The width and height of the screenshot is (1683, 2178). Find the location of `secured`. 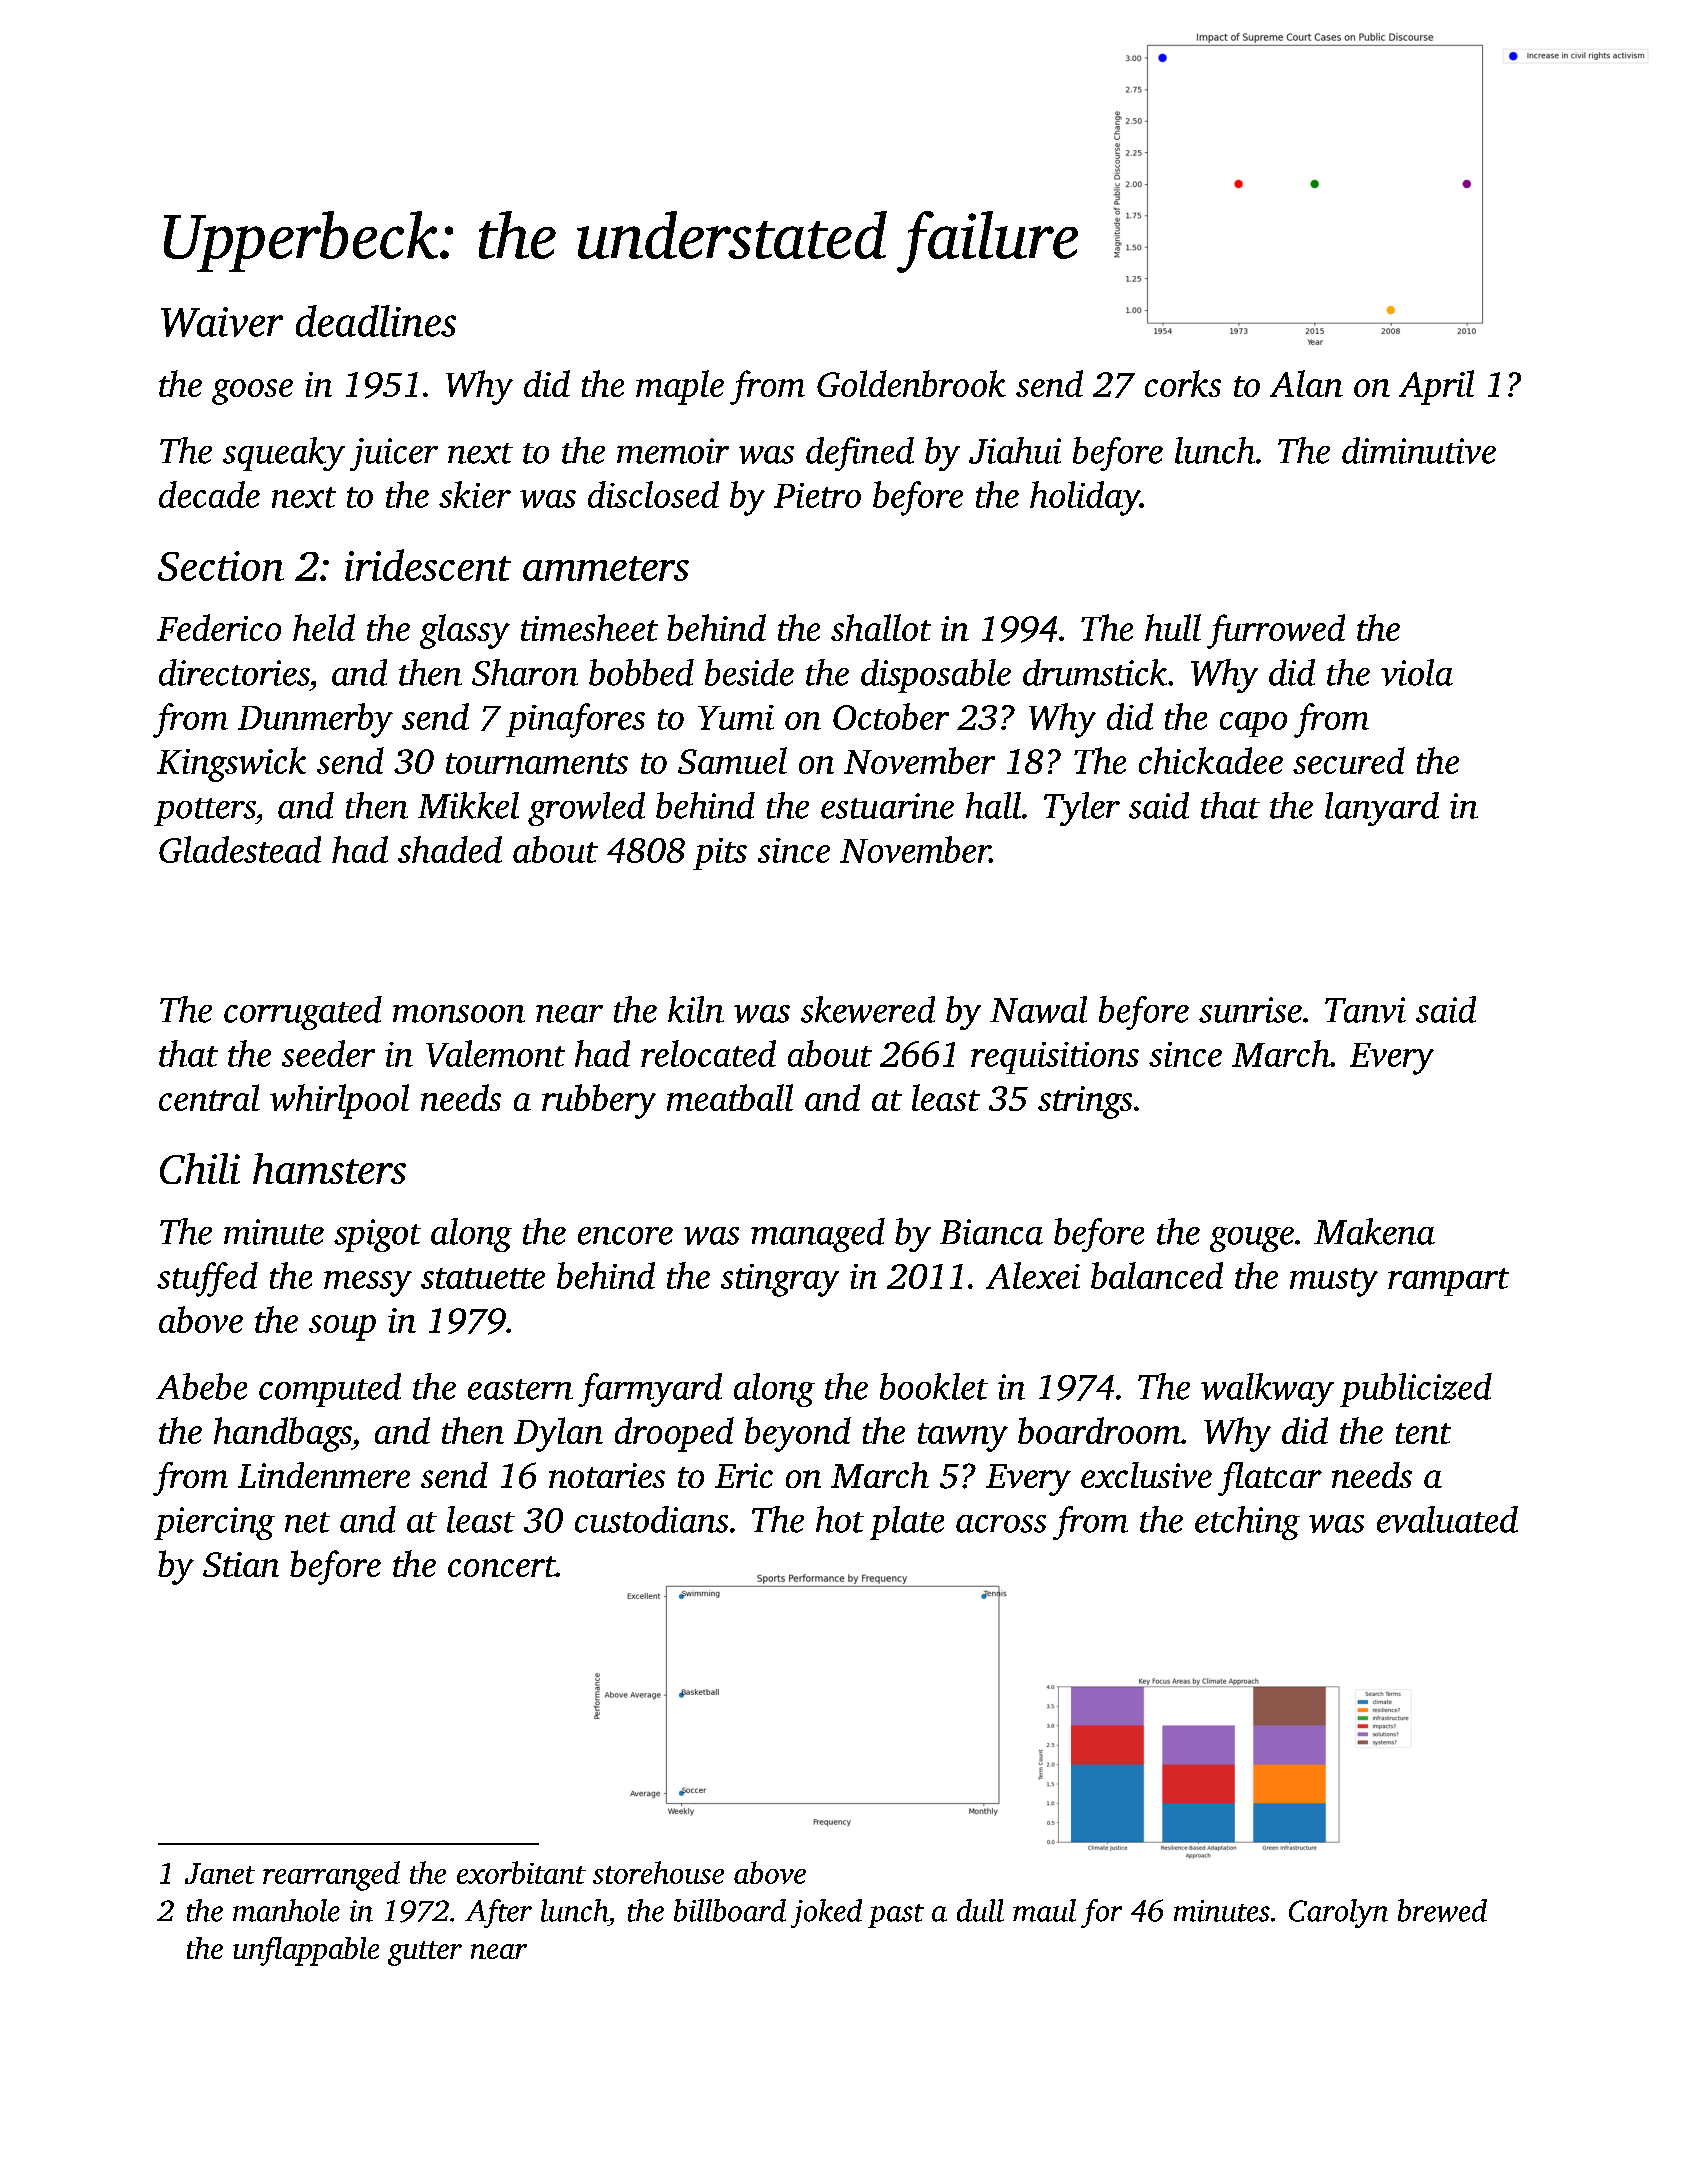

secured is located at coordinates (1349, 760).
